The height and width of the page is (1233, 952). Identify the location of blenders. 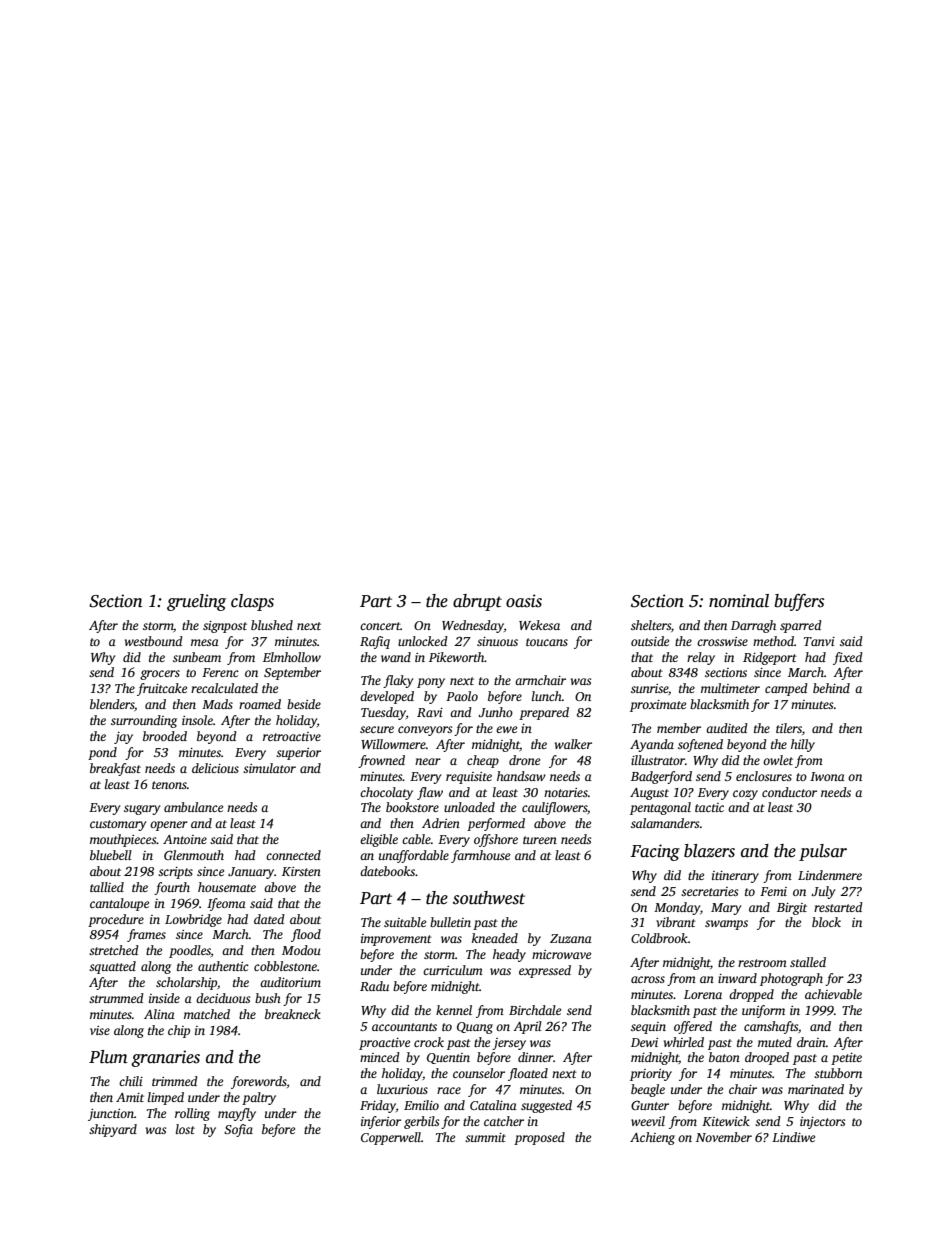
(112, 704).
